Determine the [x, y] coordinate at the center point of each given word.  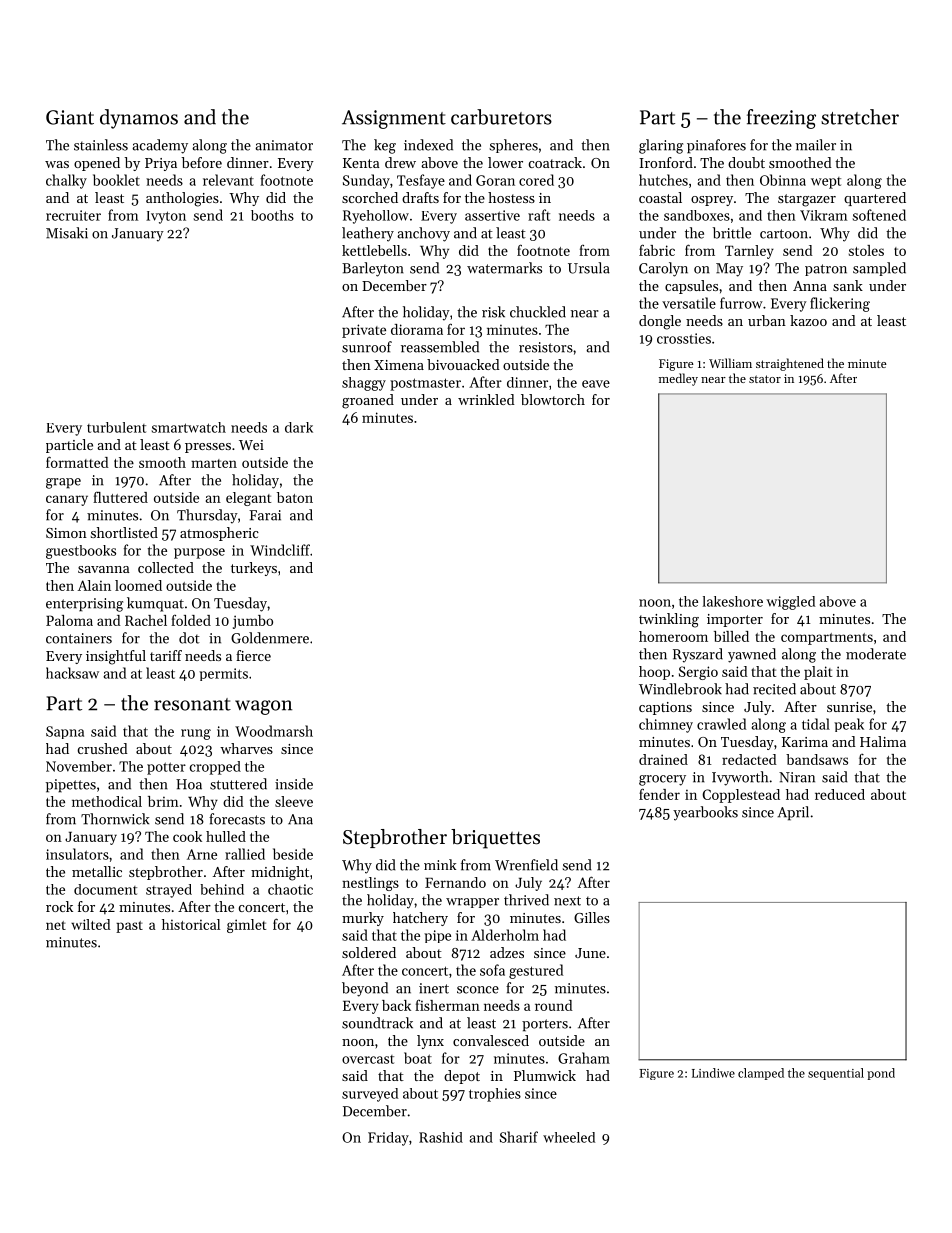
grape [63, 483]
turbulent [116, 427]
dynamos [139, 119]
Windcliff [280, 550]
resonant [192, 704]
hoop [654, 673]
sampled [879, 269]
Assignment [394, 119]
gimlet [246, 926]
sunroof [367, 347]
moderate [876, 654]
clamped [761, 1074]
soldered [369, 952]
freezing [781, 119]
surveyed [370, 1095]
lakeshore [733, 601]
